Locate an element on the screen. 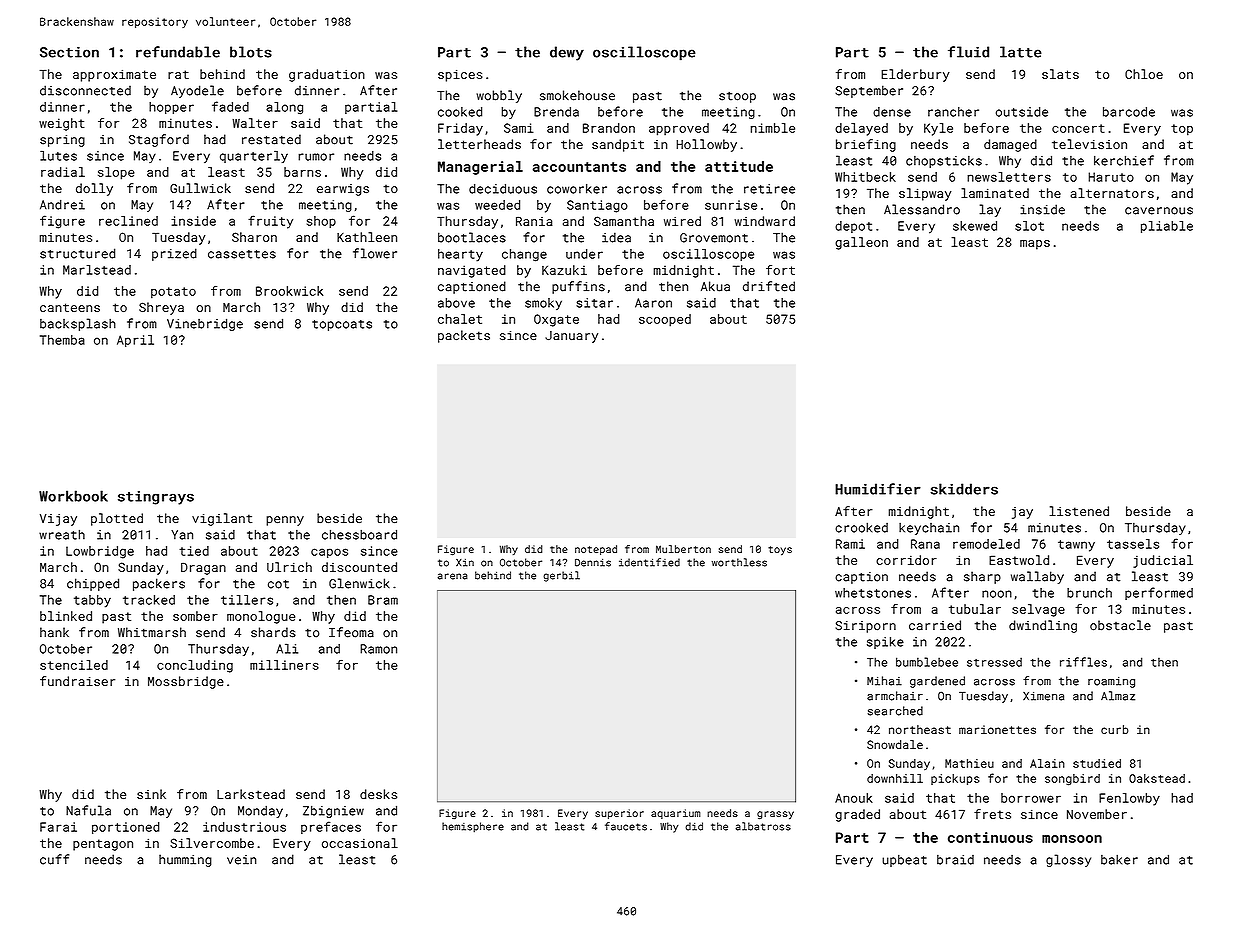 The height and width of the screenshot is (952, 1233). refundable is located at coordinates (178, 52).
